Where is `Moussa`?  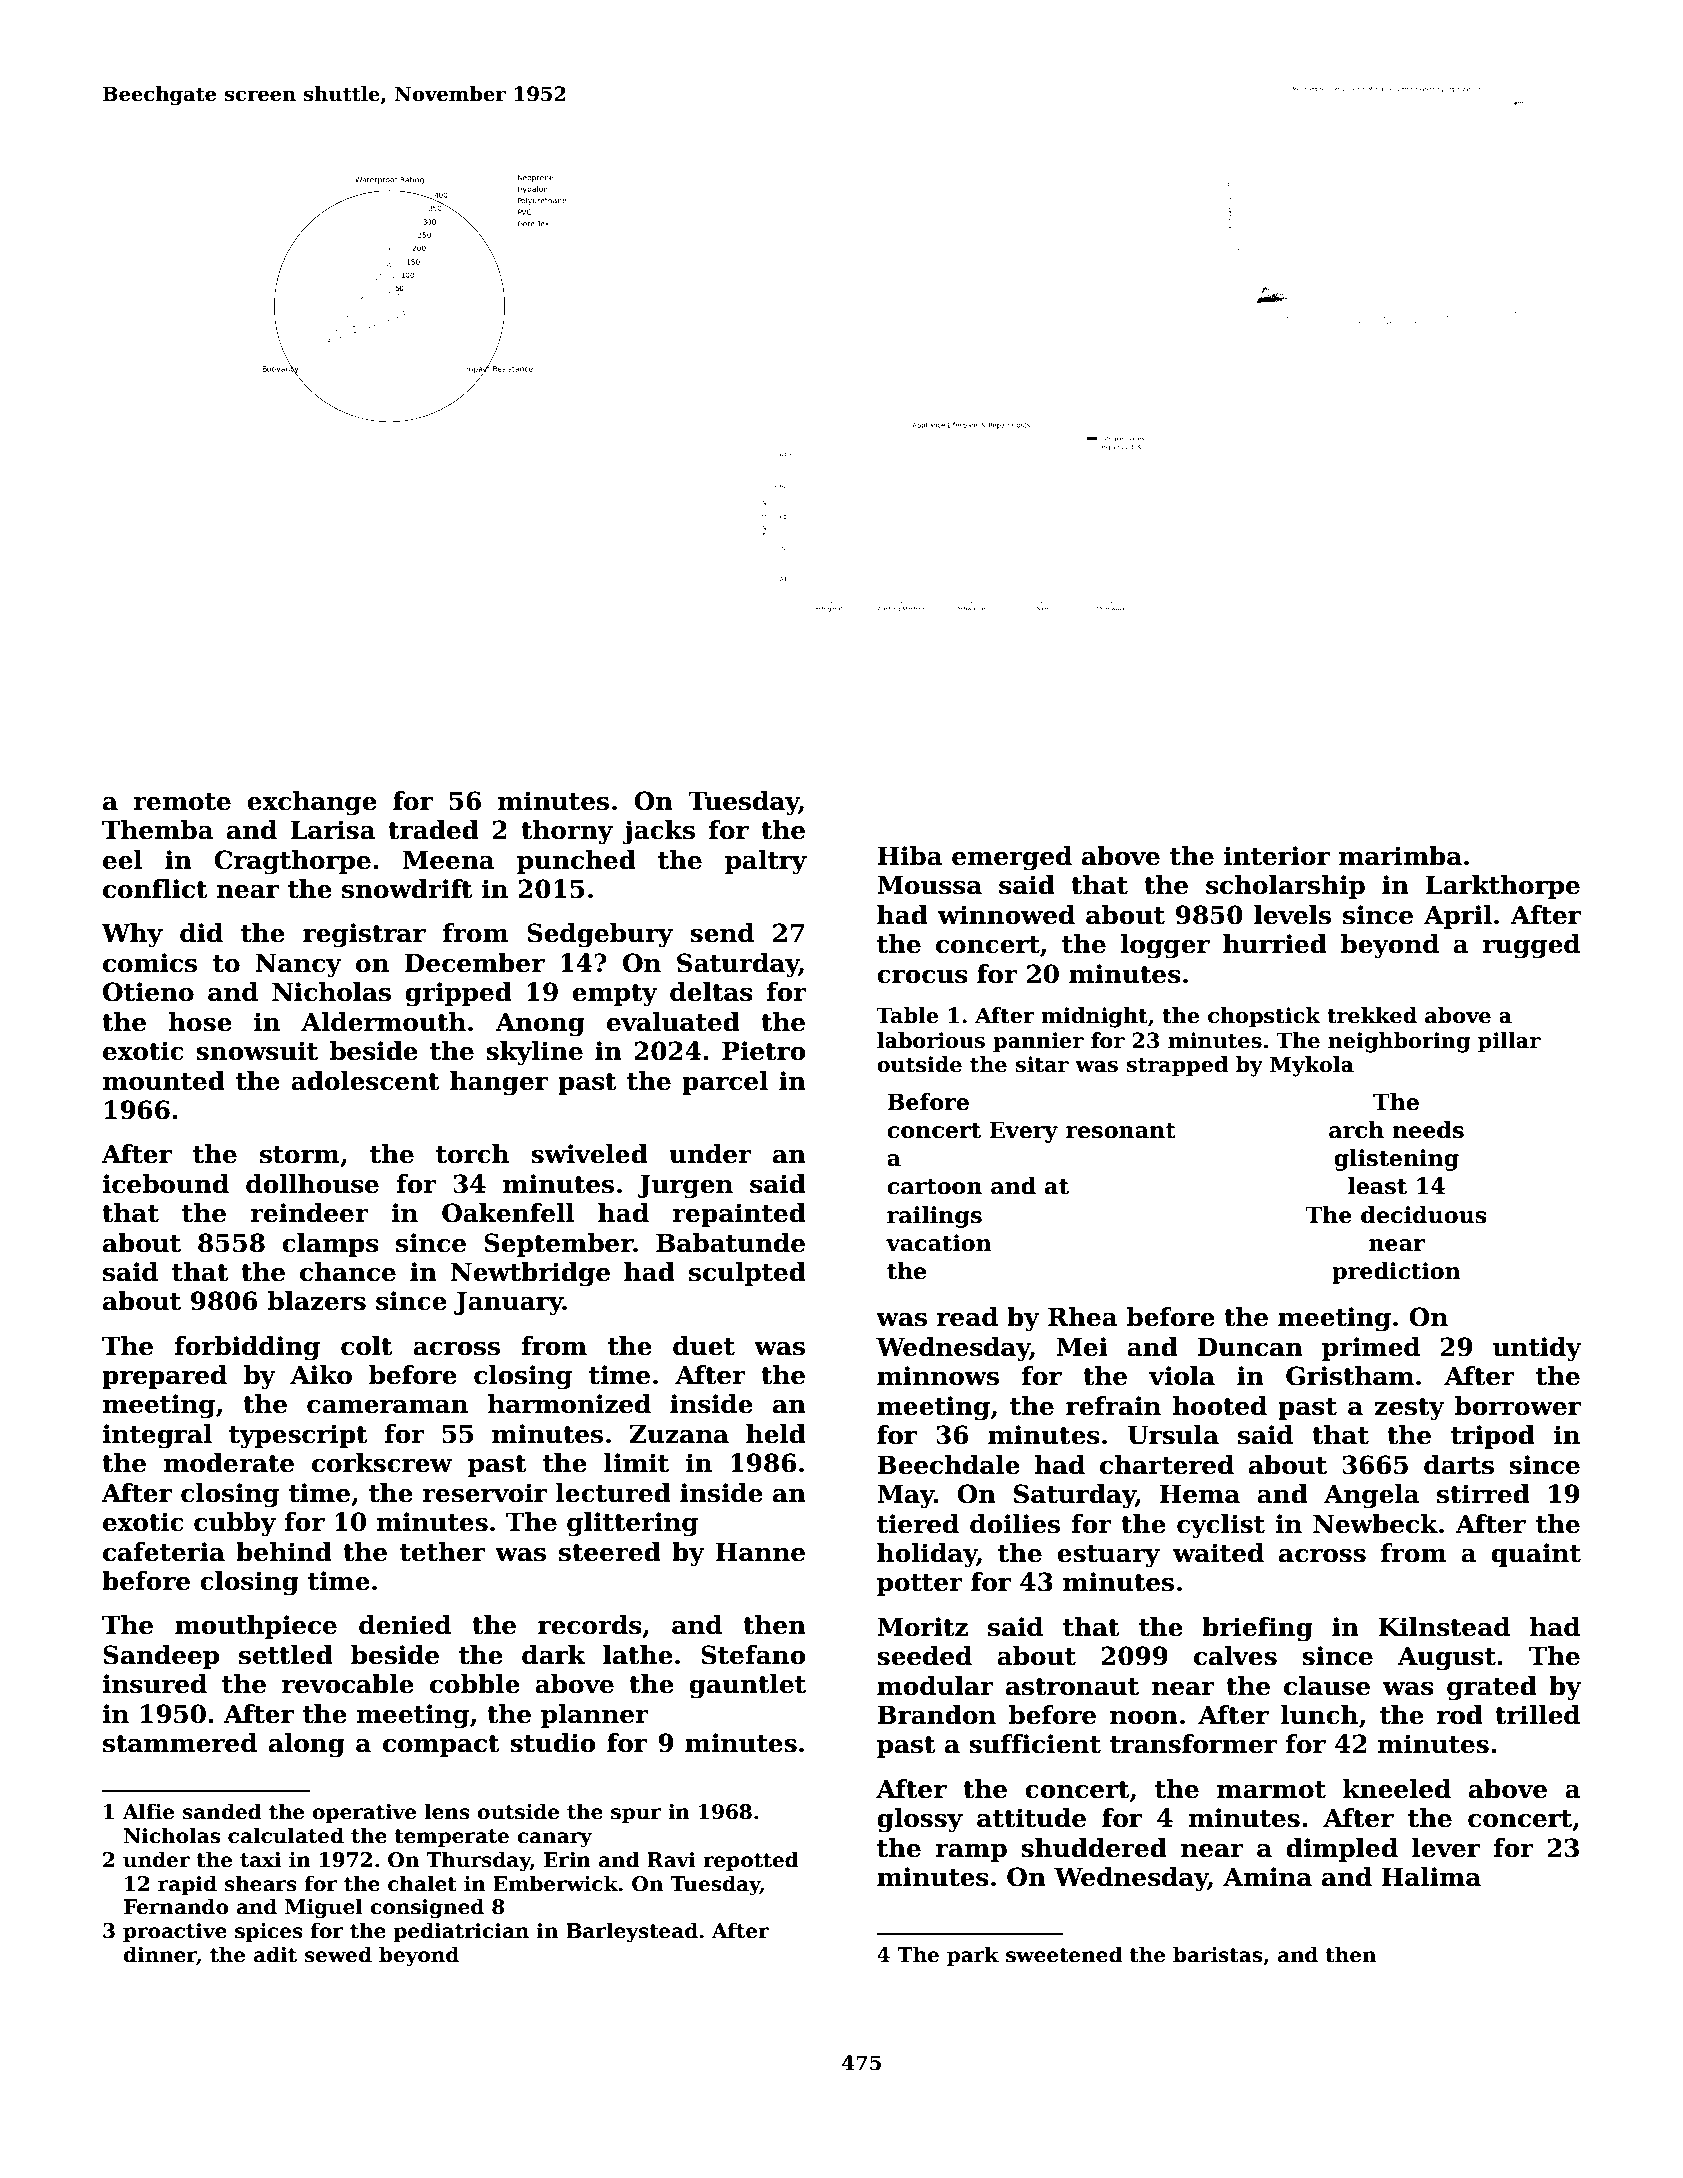
Moussa is located at coordinates (929, 885).
